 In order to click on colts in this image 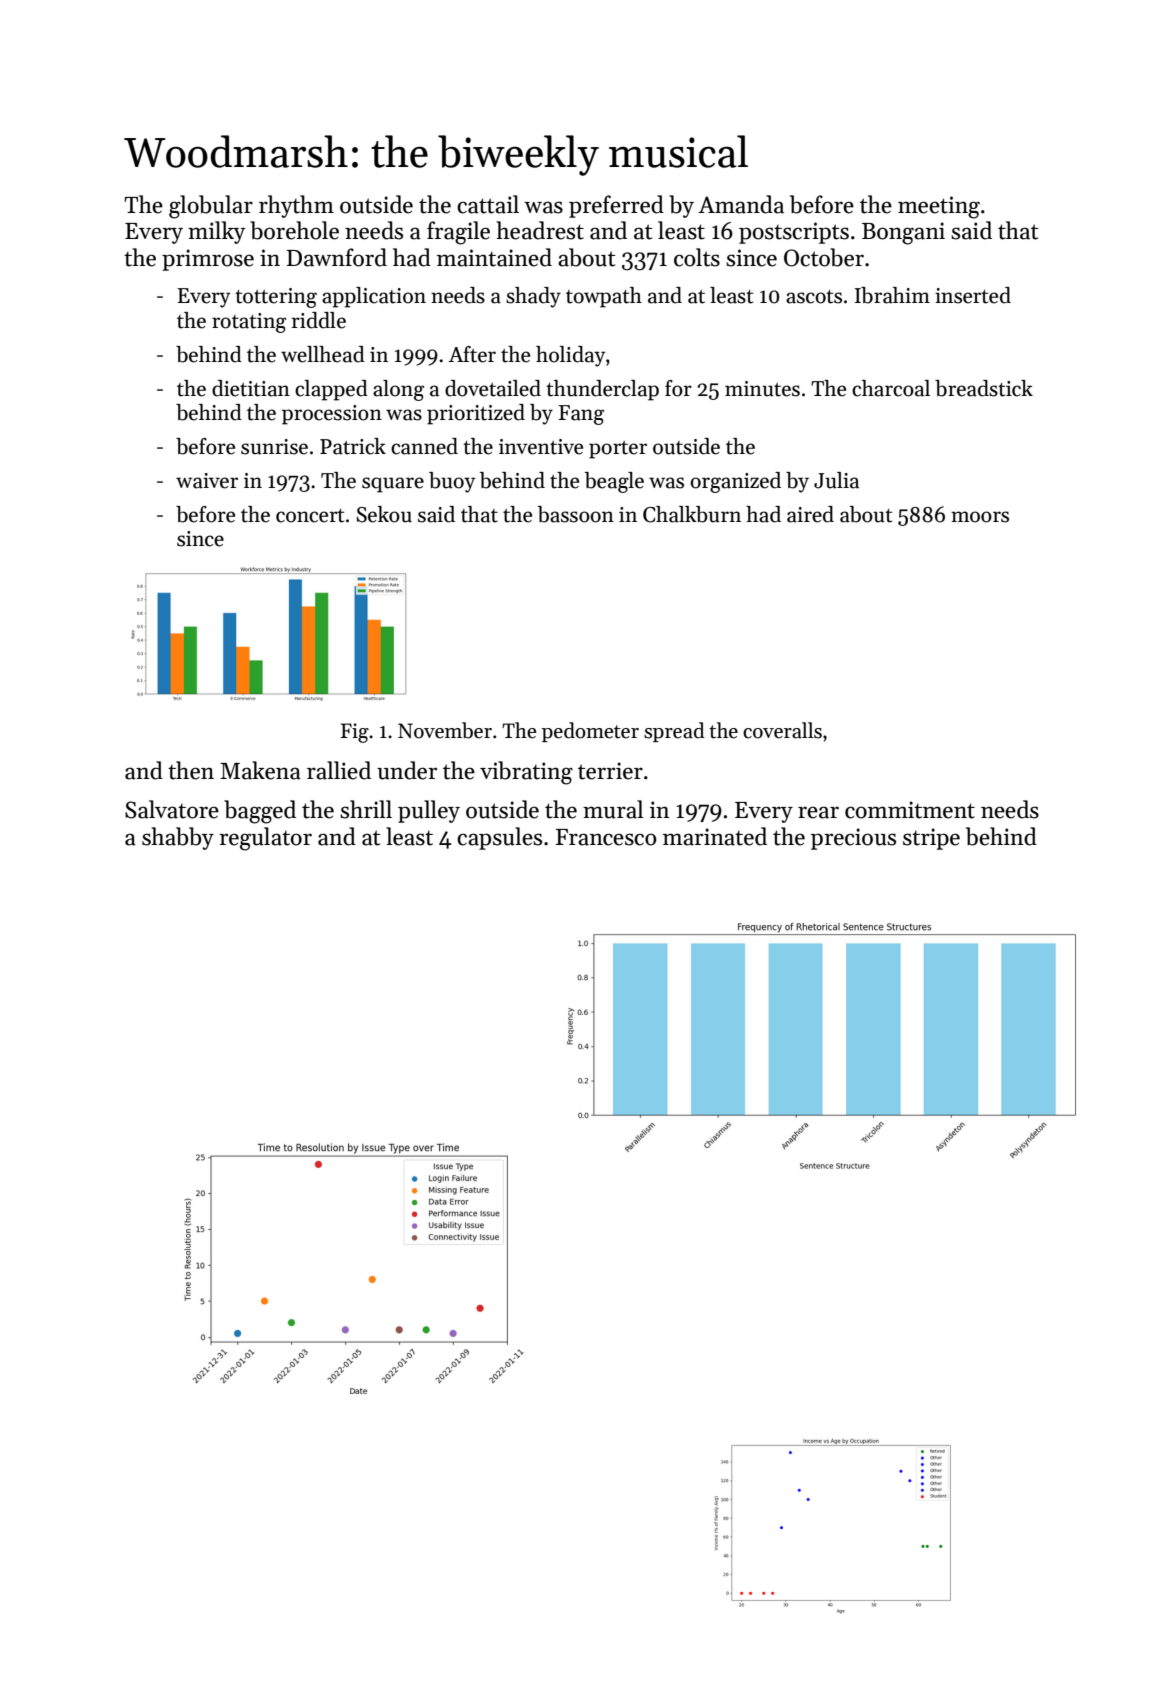, I will do `click(697, 257)`.
